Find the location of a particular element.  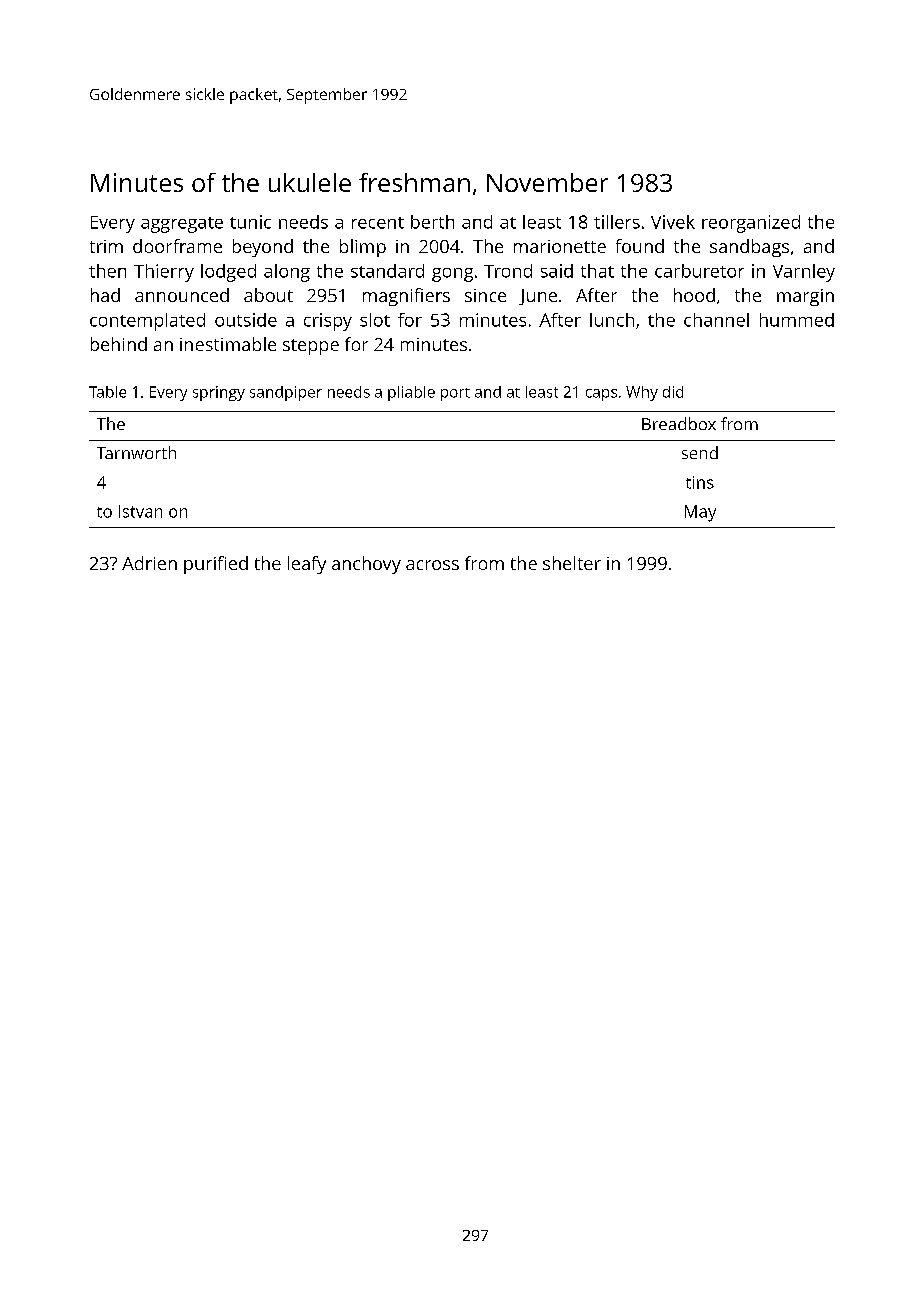

tunic is located at coordinates (250, 222).
